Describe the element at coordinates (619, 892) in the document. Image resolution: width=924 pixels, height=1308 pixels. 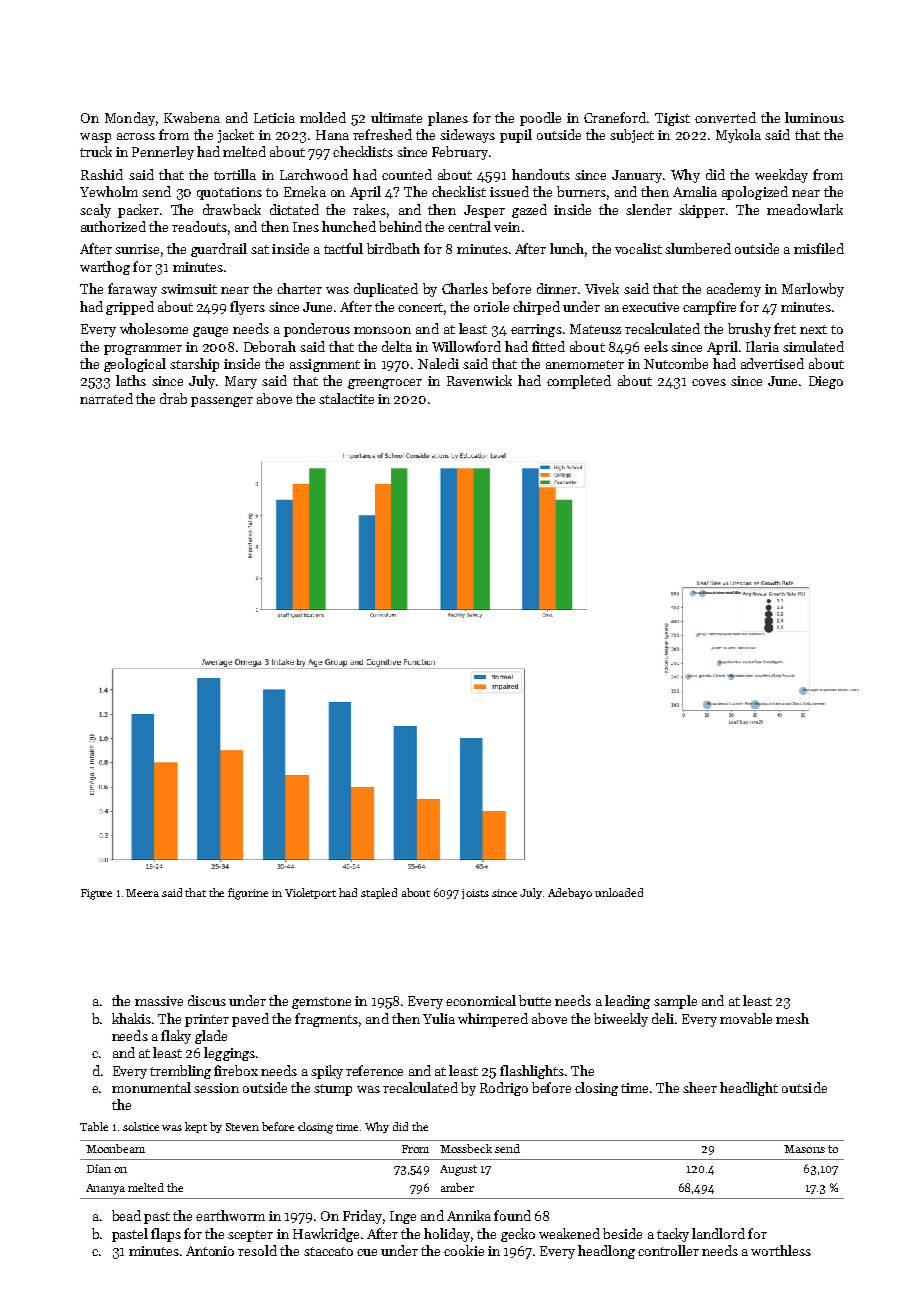
I see `unloaded` at that location.
